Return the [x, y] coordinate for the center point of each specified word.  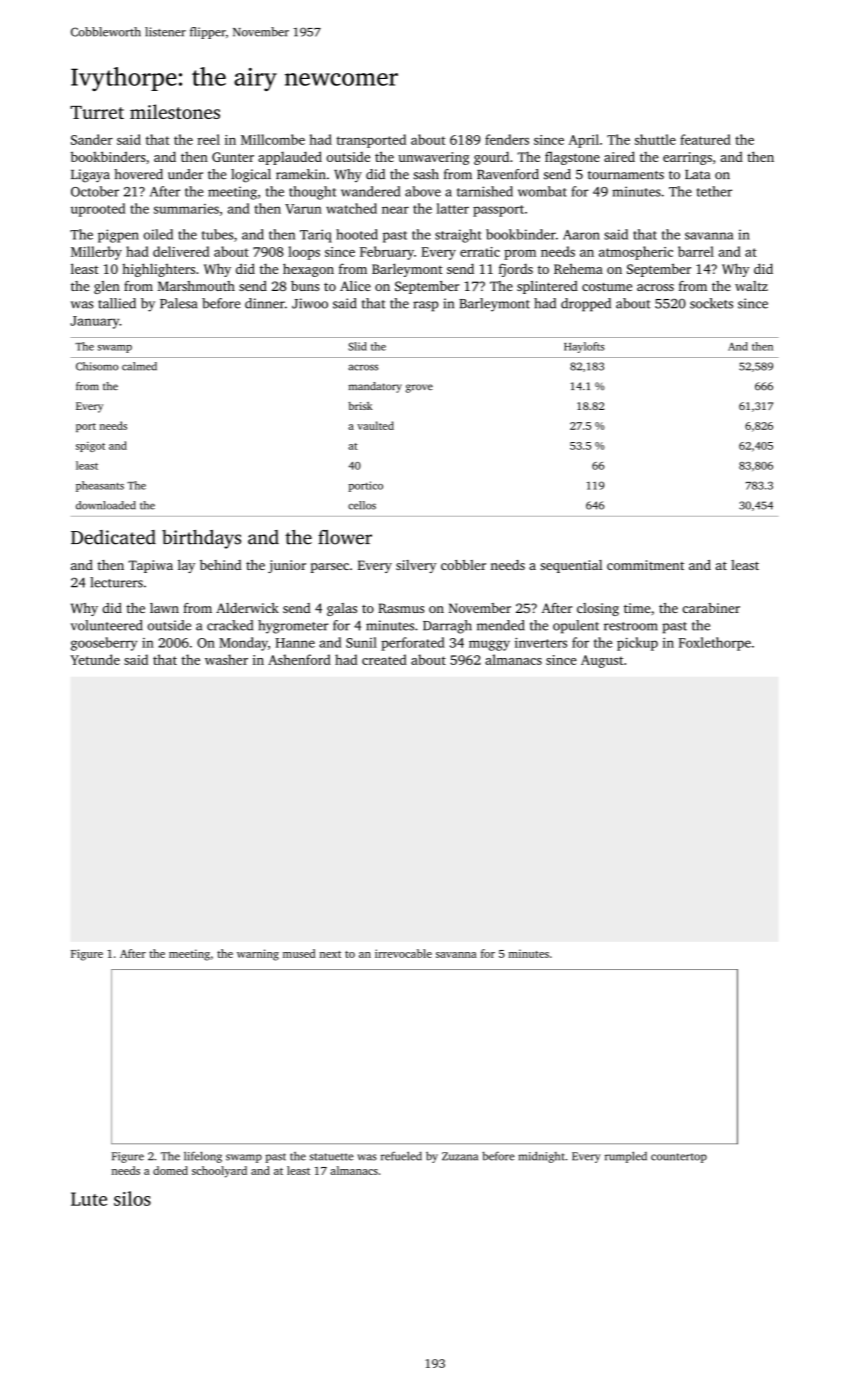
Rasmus [401, 608]
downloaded [106, 505]
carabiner [711, 608]
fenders [507, 139]
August [602, 661]
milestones [175, 111]
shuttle [655, 139]
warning [258, 955]
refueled [401, 1156]
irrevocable [403, 953]
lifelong [203, 1157]
